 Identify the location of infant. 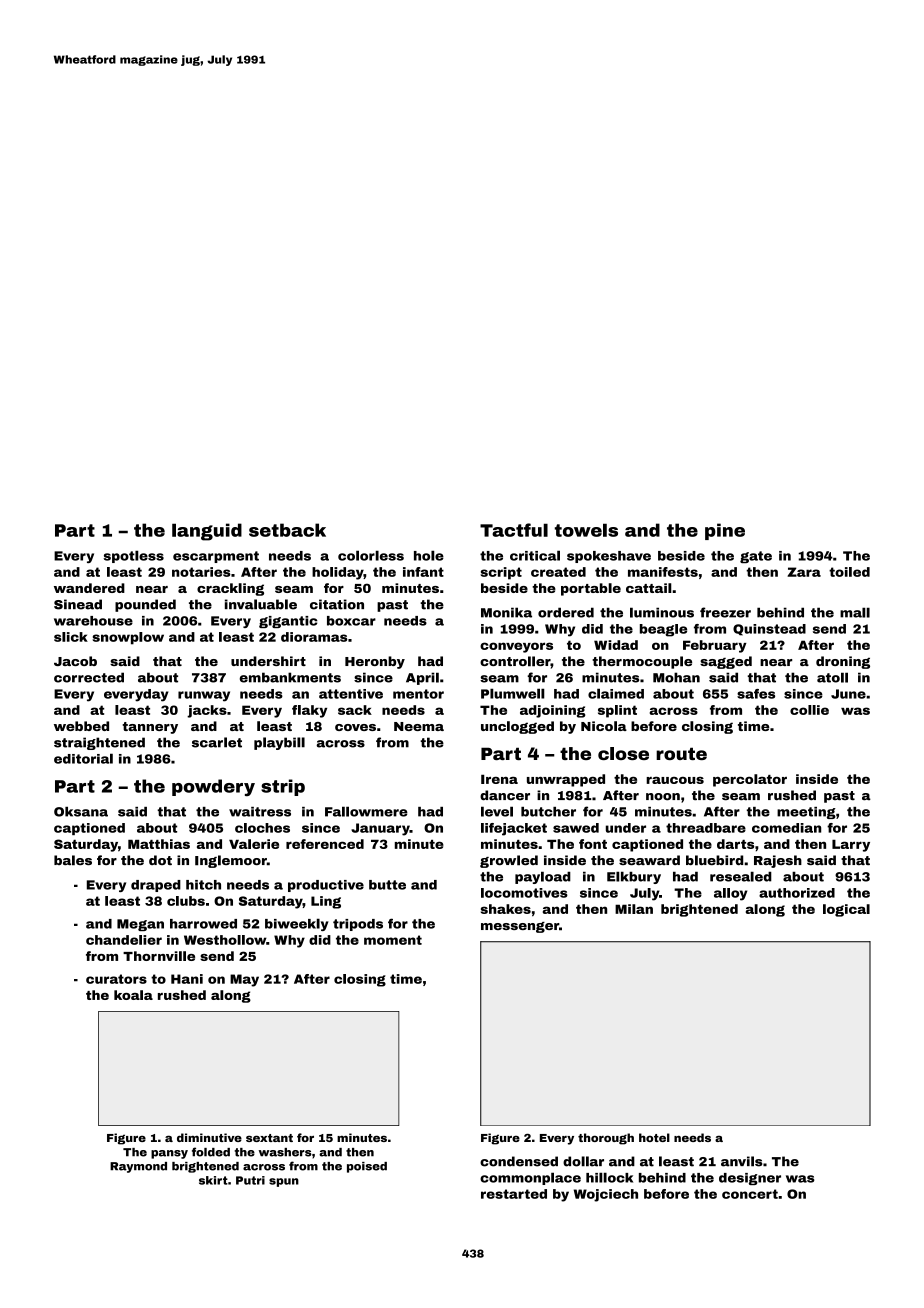
(423, 572).
